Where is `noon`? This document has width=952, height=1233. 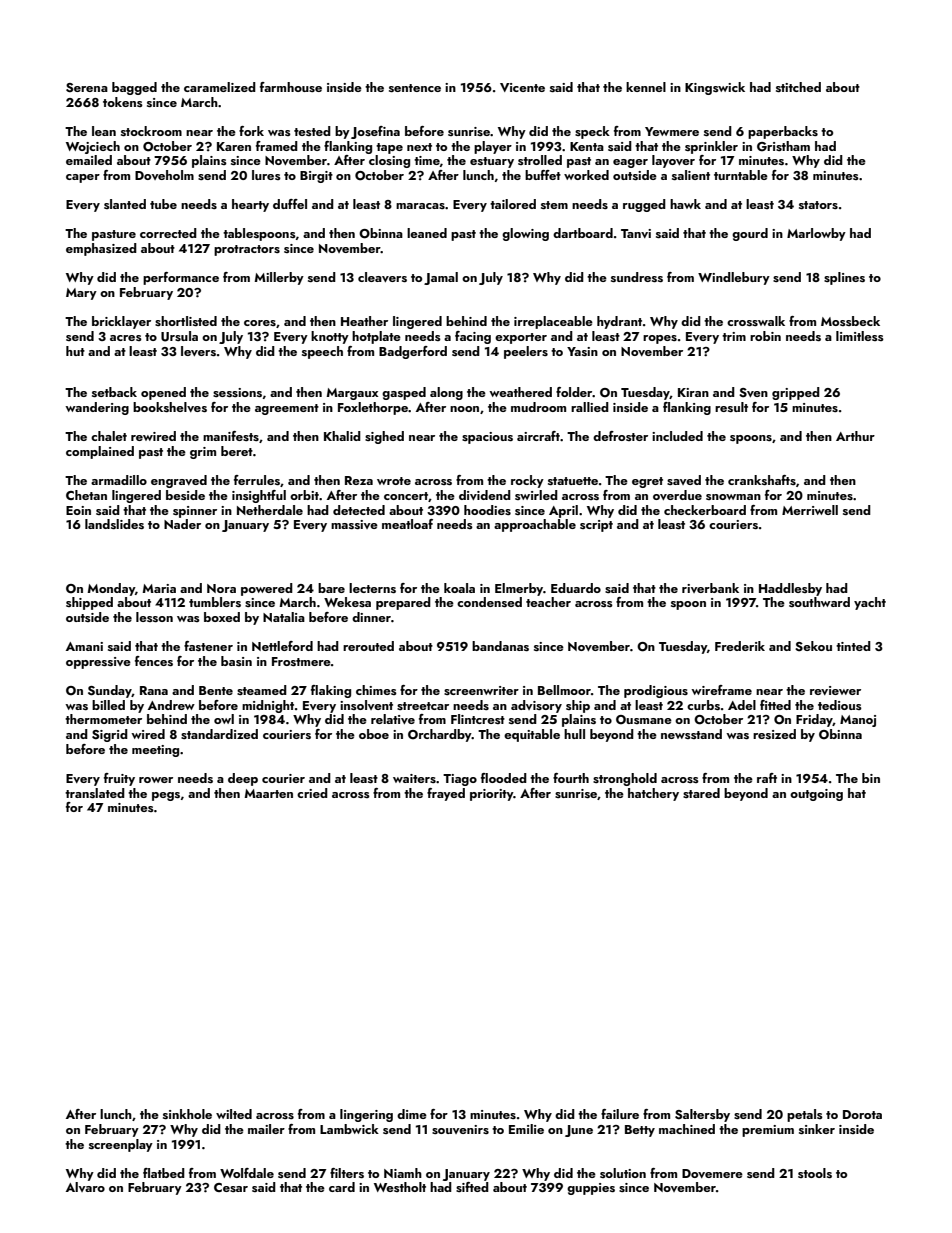 noon is located at coordinates (464, 409).
